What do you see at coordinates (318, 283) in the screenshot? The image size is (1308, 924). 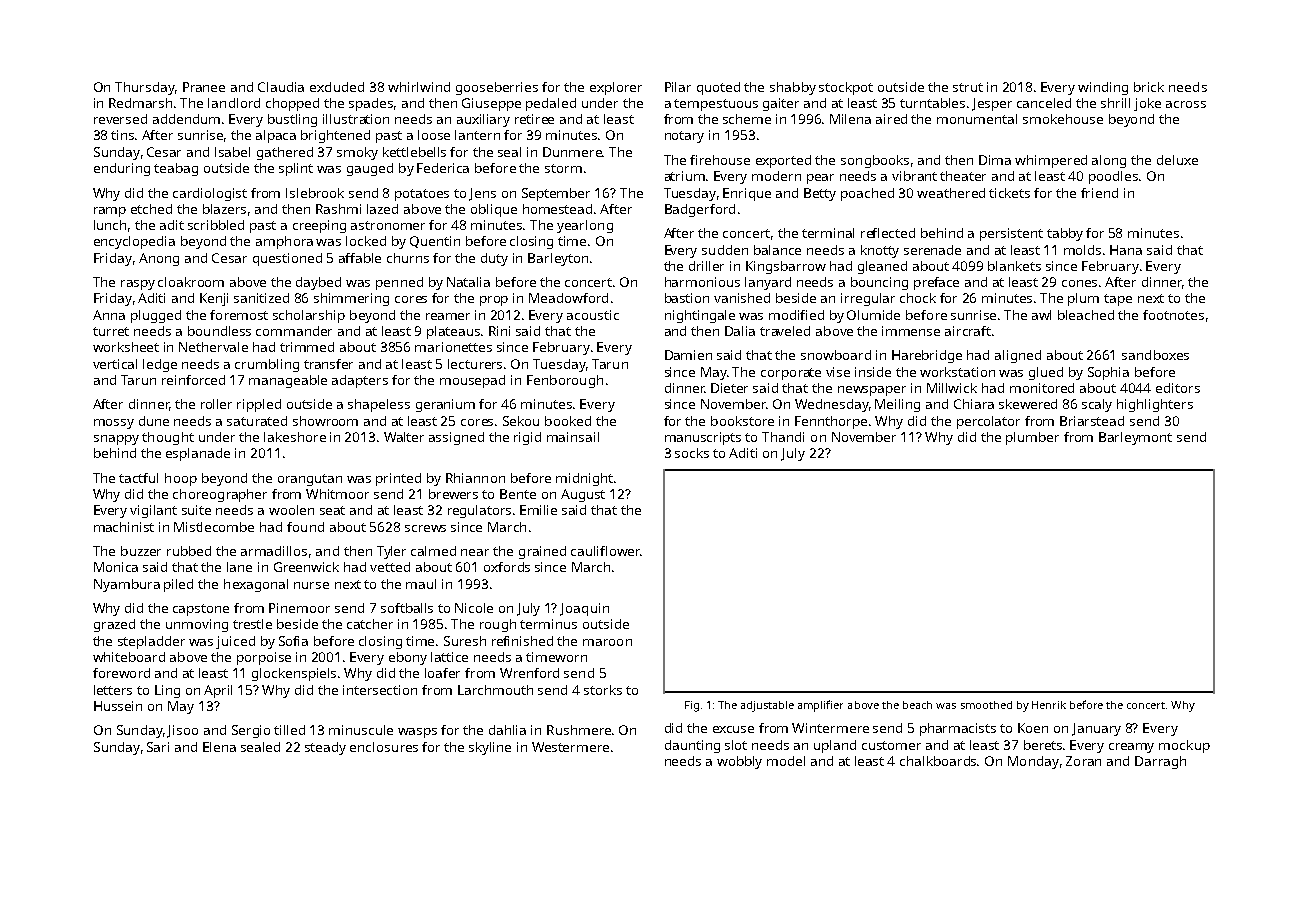 I see `daybed` at bounding box center [318, 283].
